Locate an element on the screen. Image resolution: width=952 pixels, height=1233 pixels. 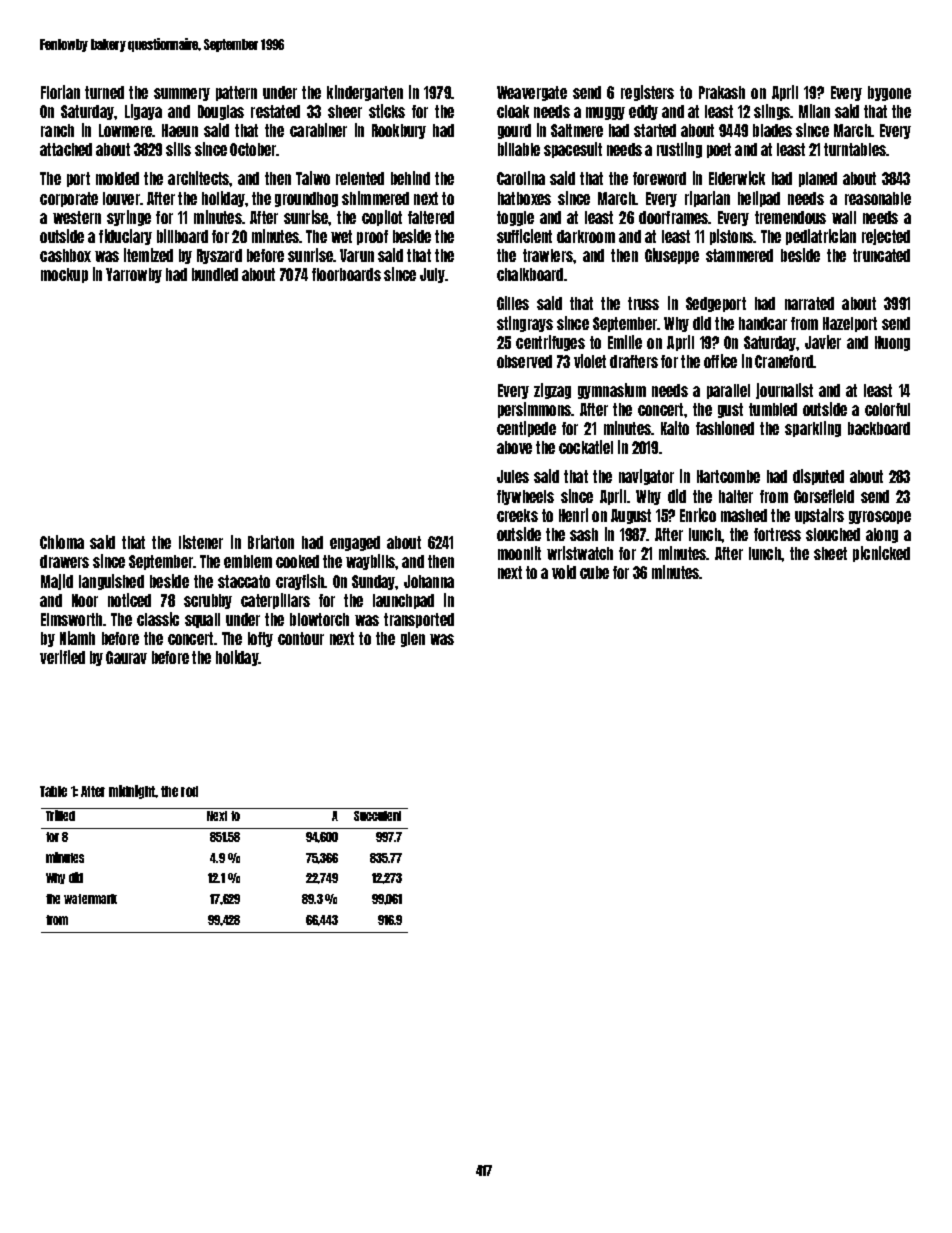
emblem is located at coordinates (248, 561).
